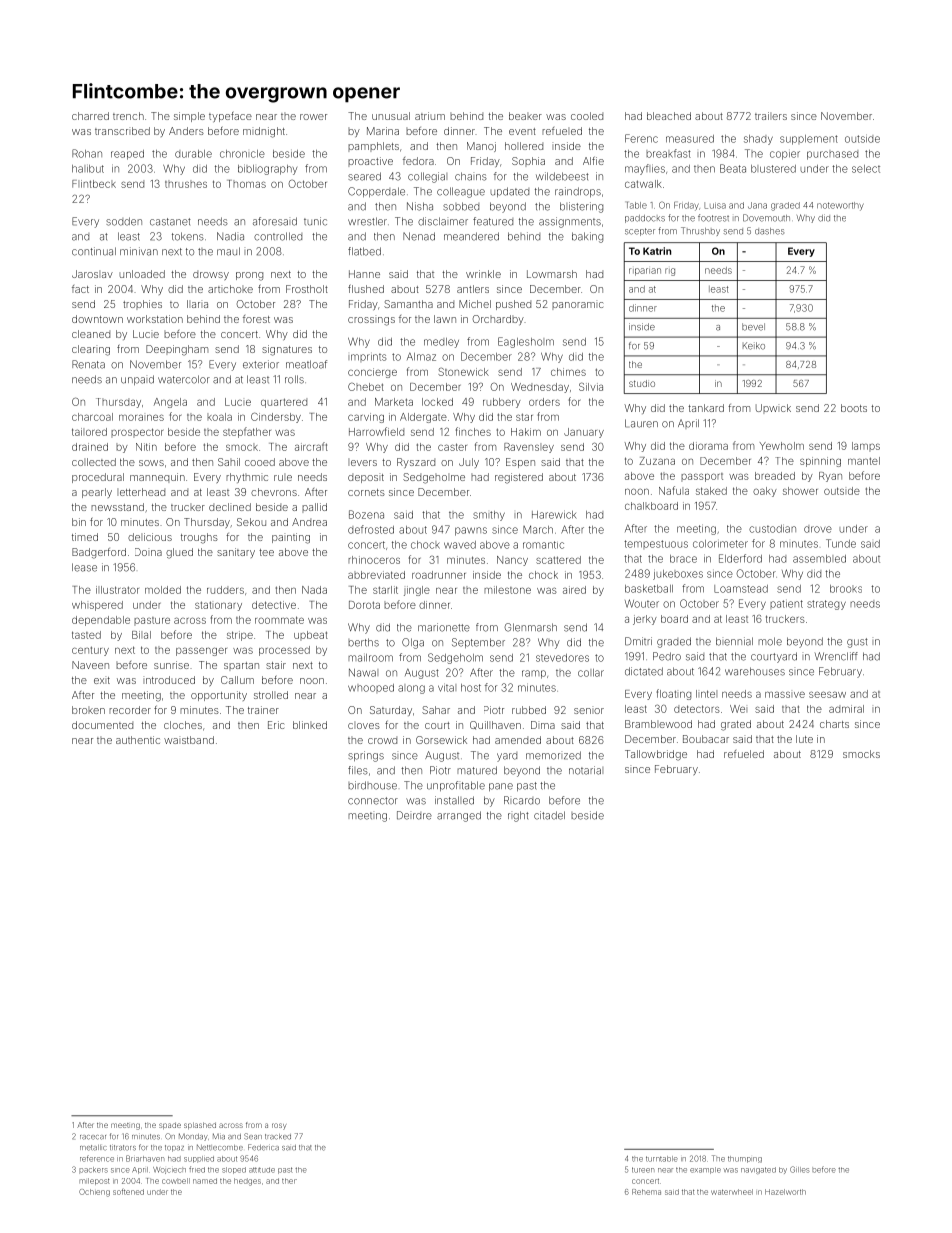  Describe the element at coordinates (218, 606) in the page. I see `stationary` at that location.
